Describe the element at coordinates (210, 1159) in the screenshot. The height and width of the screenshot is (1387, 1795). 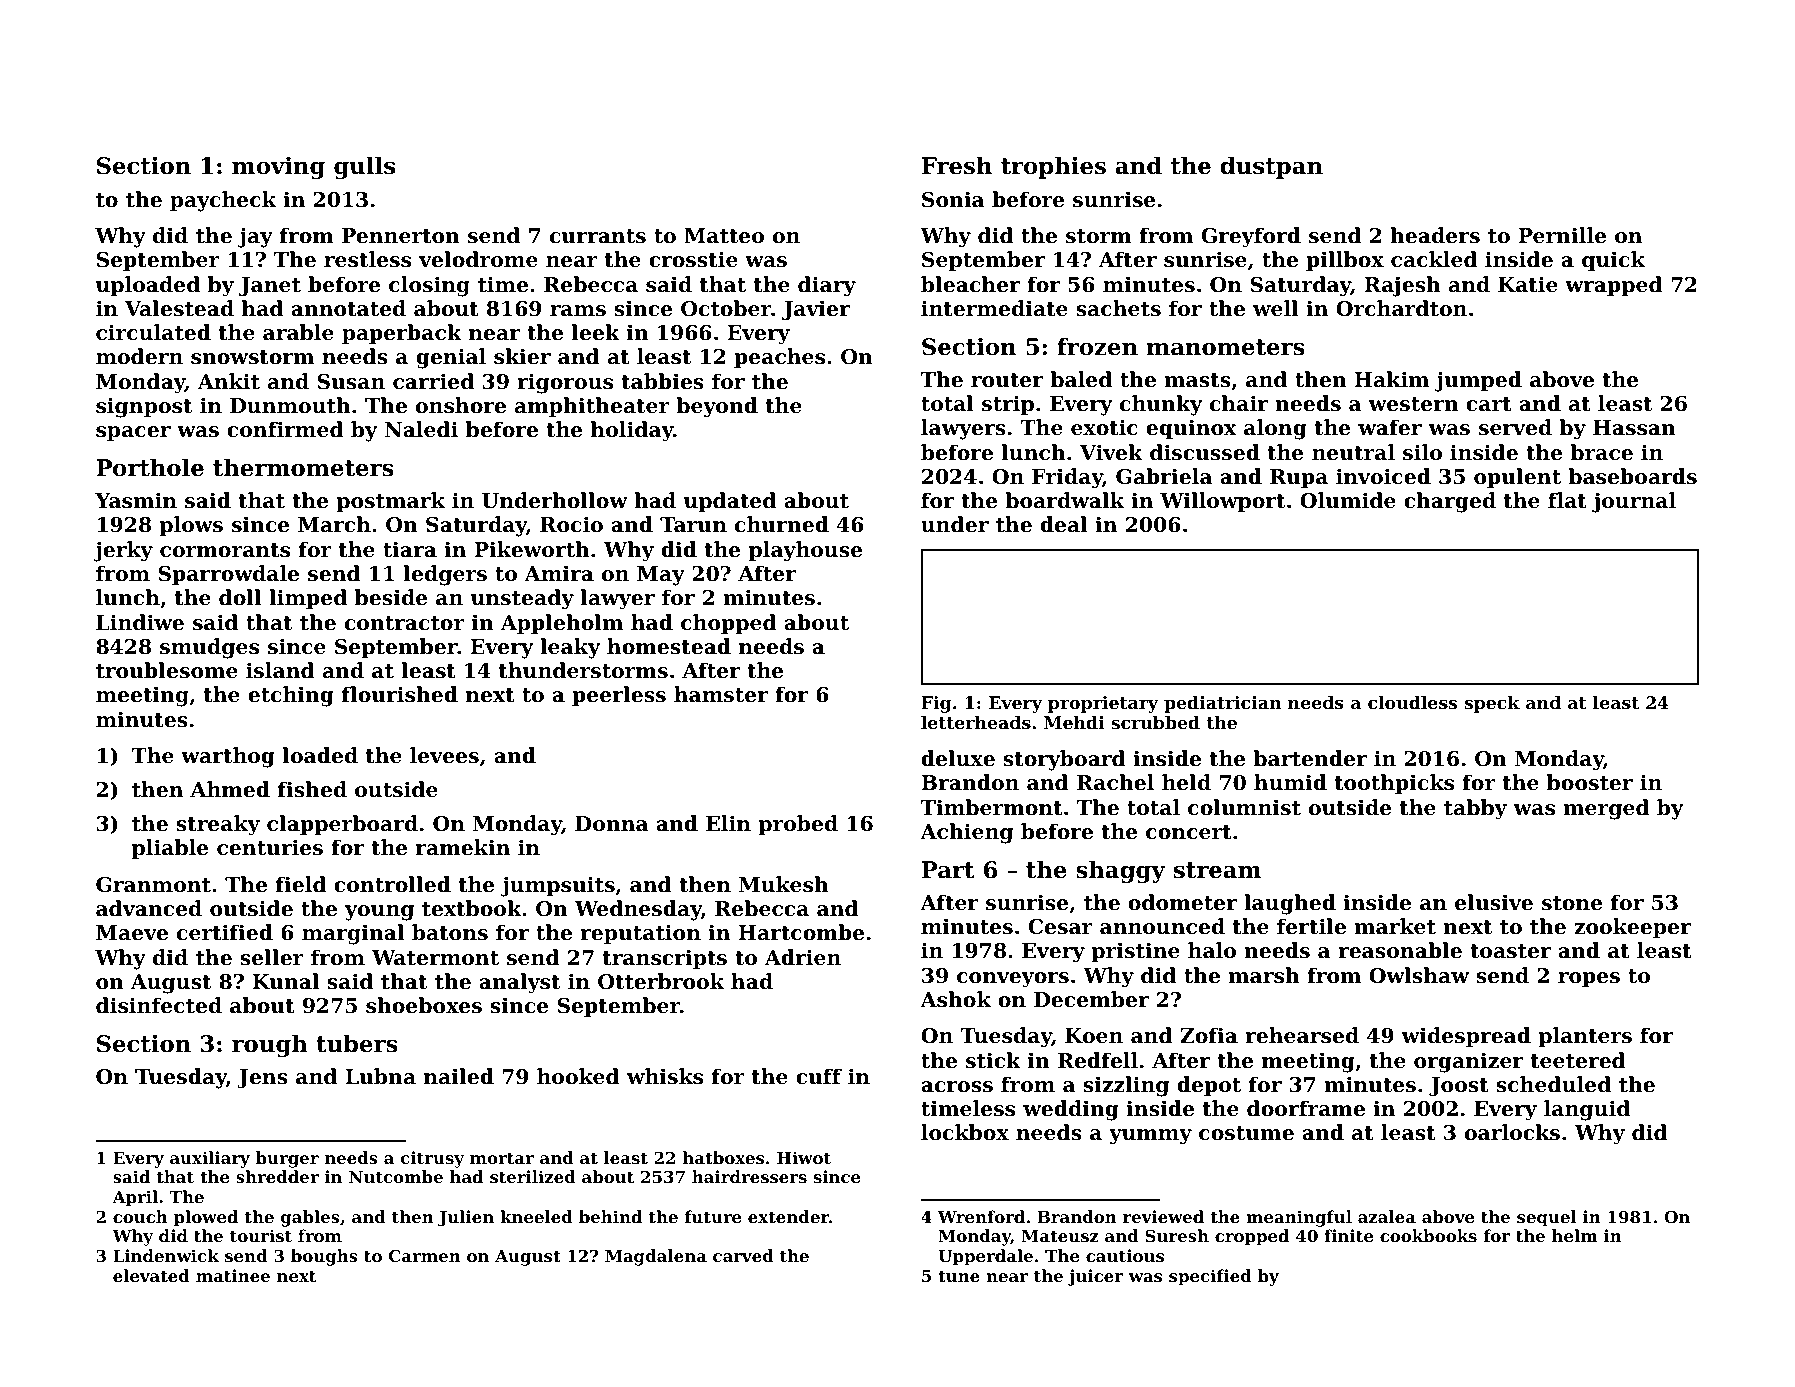
I see `auxiliary` at that location.
